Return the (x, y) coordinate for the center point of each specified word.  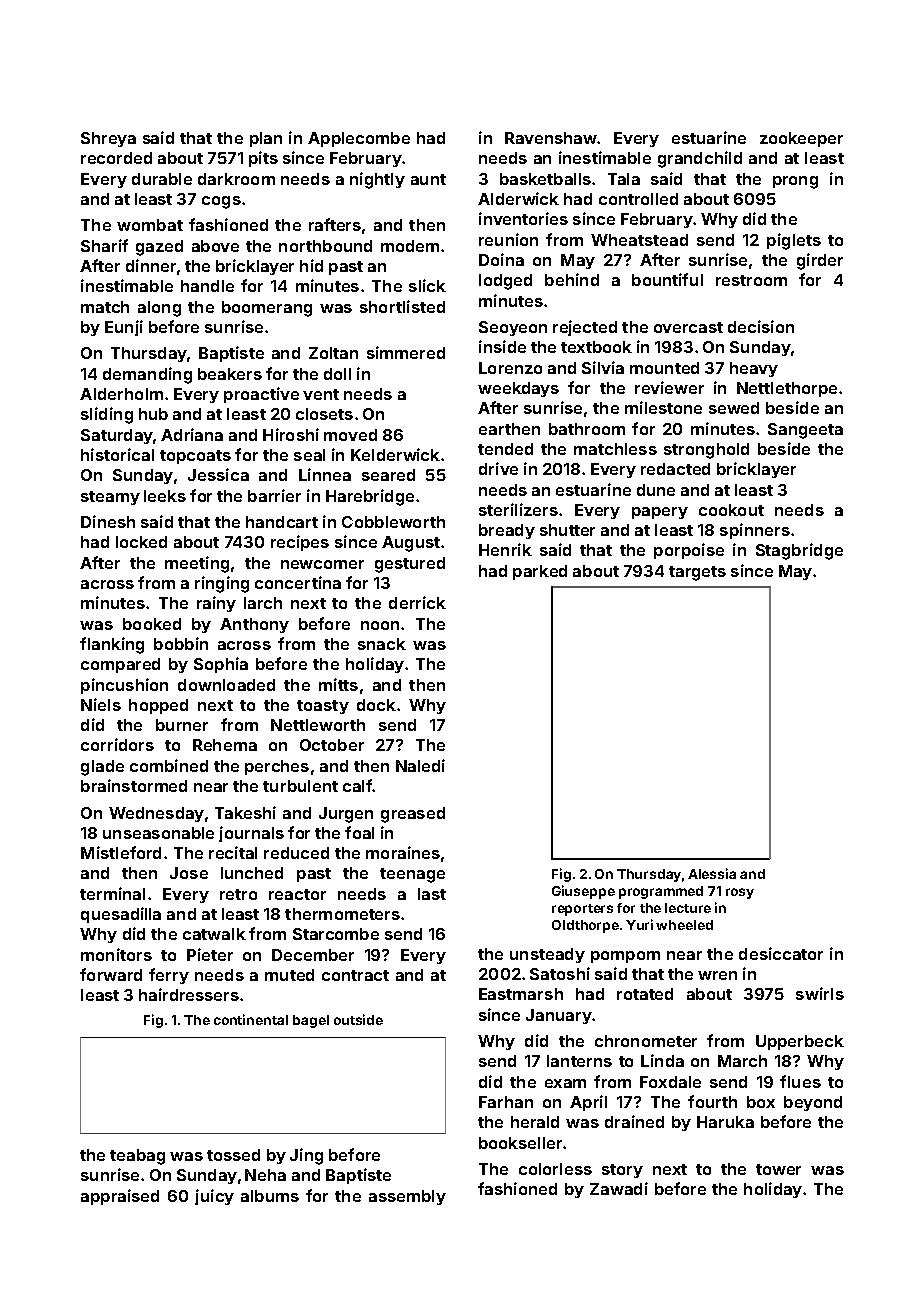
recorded (116, 158)
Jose (189, 873)
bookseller (520, 1143)
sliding (107, 415)
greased (413, 815)
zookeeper (801, 139)
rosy (740, 893)
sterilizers (518, 509)
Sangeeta (805, 431)
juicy (214, 1197)
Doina (501, 259)
